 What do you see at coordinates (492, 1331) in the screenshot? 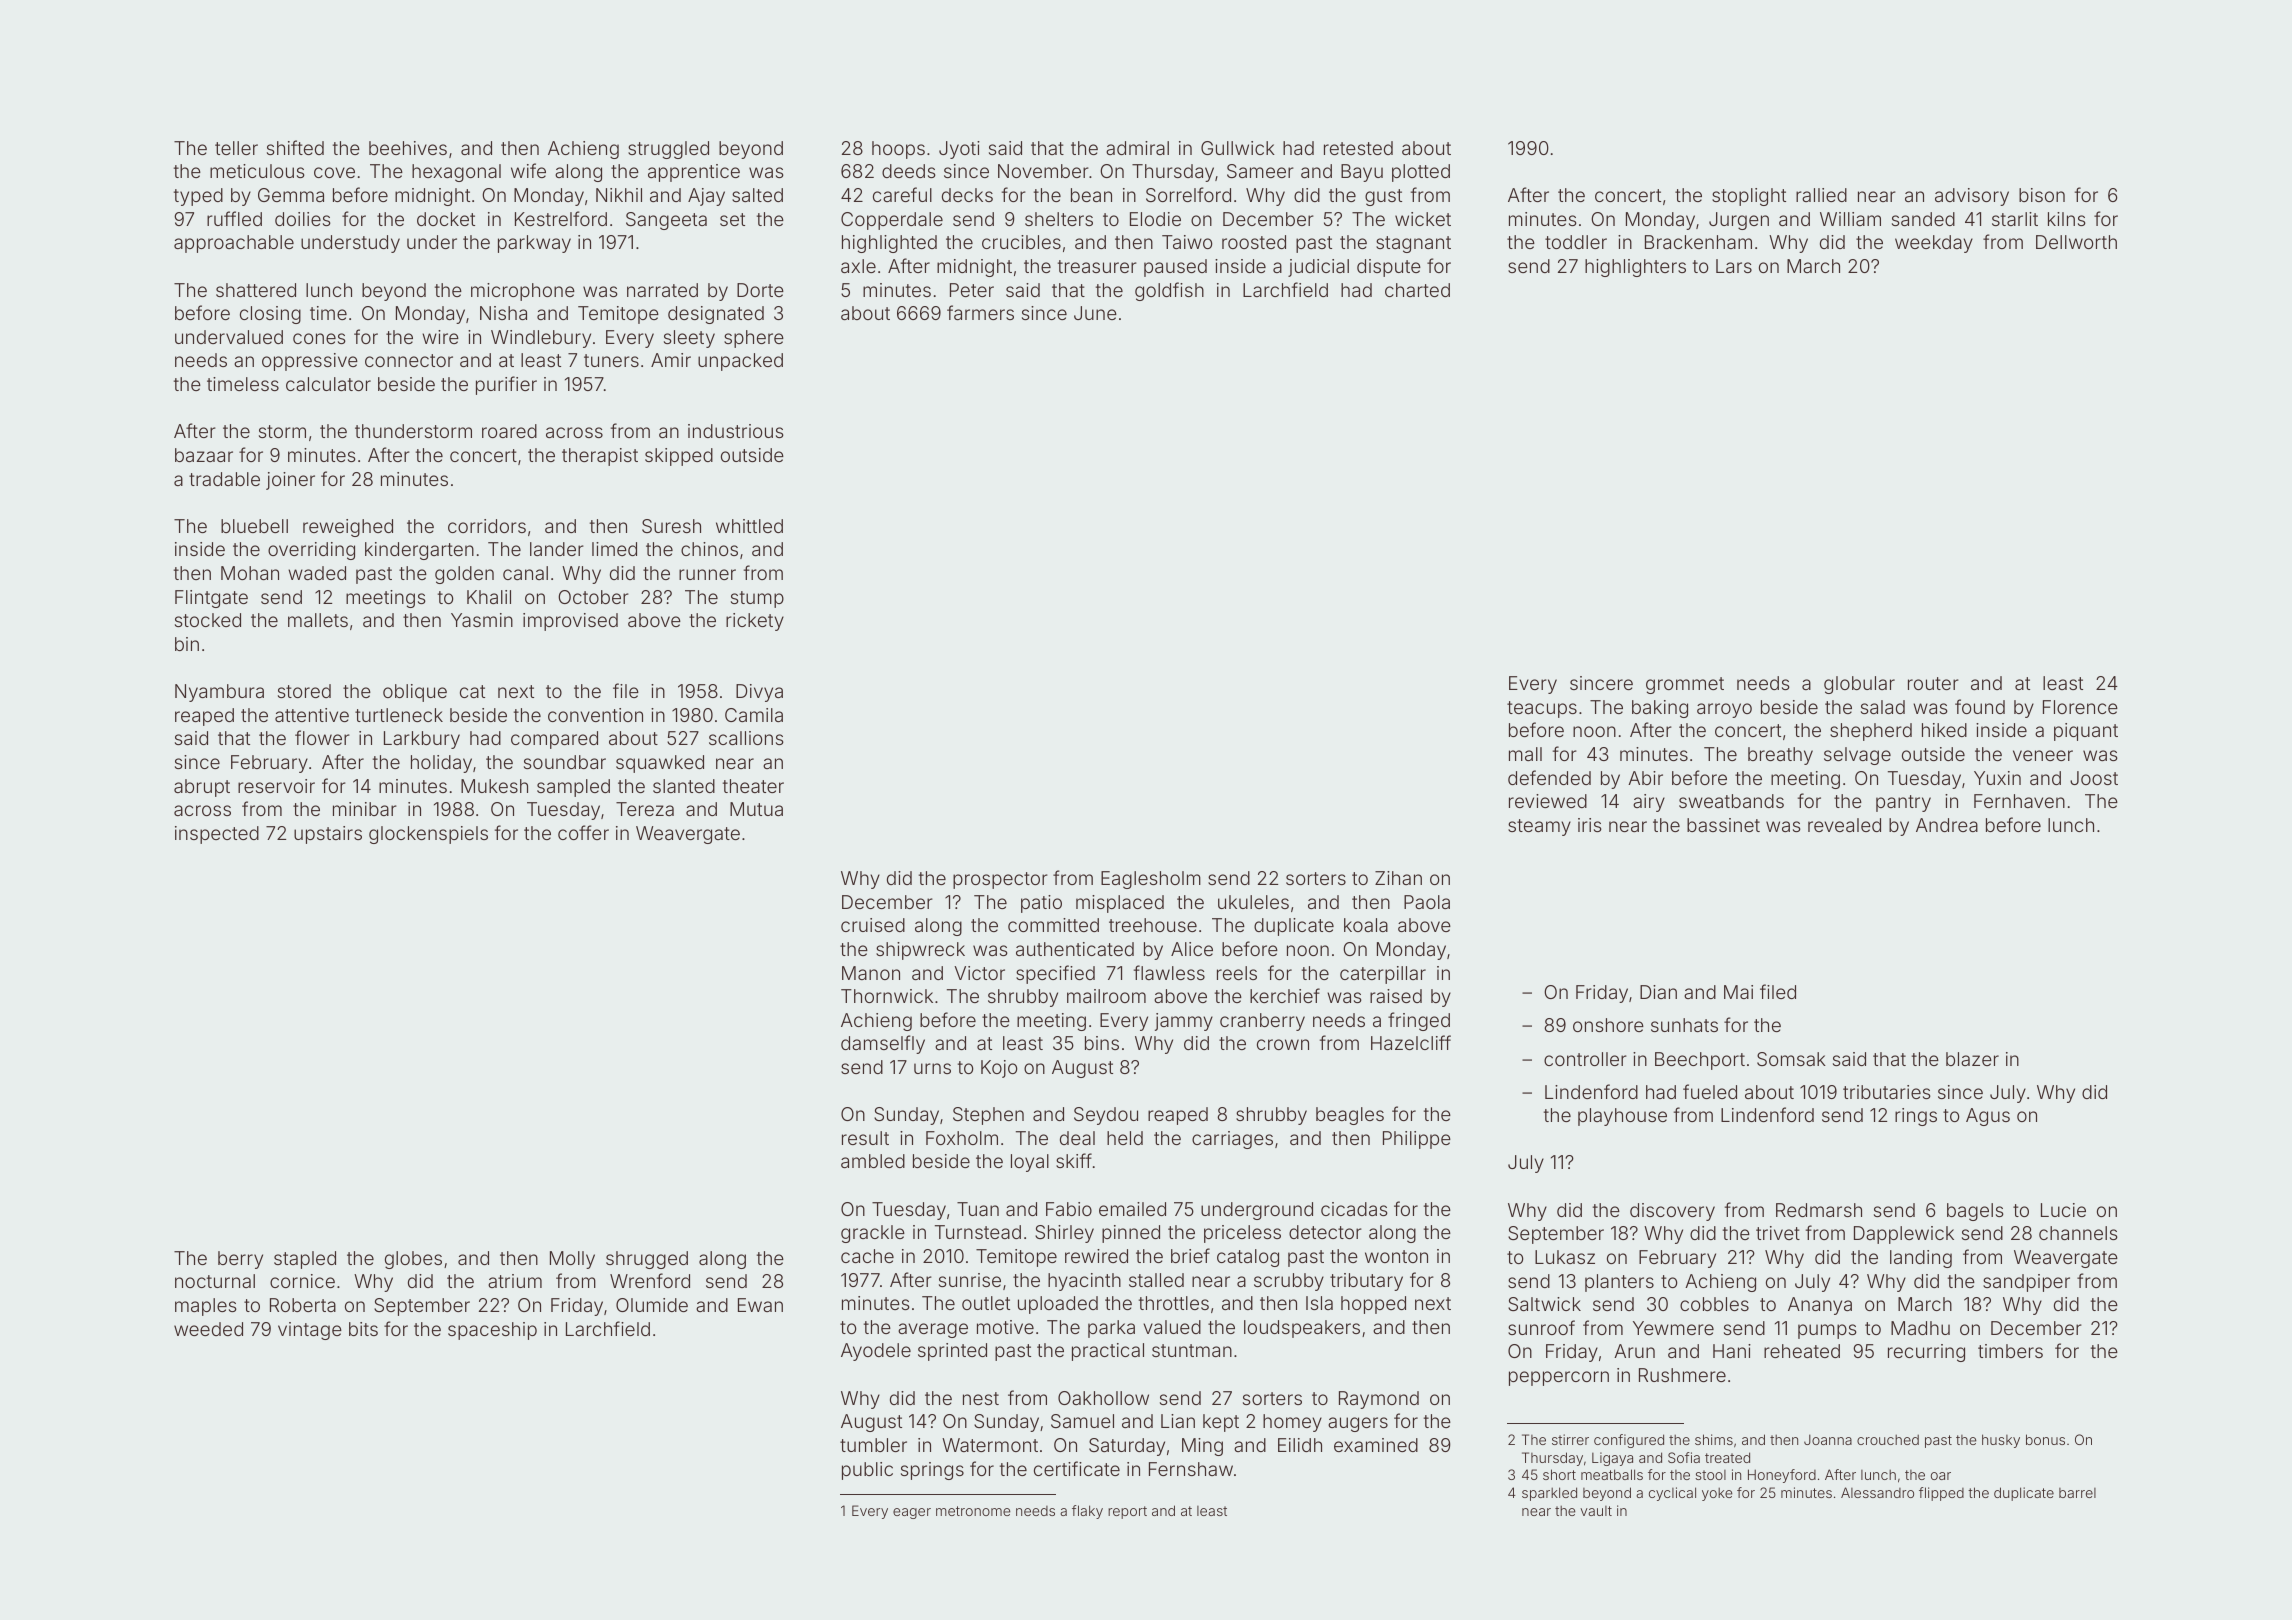
I see `spaceship` at bounding box center [492, 1331].
